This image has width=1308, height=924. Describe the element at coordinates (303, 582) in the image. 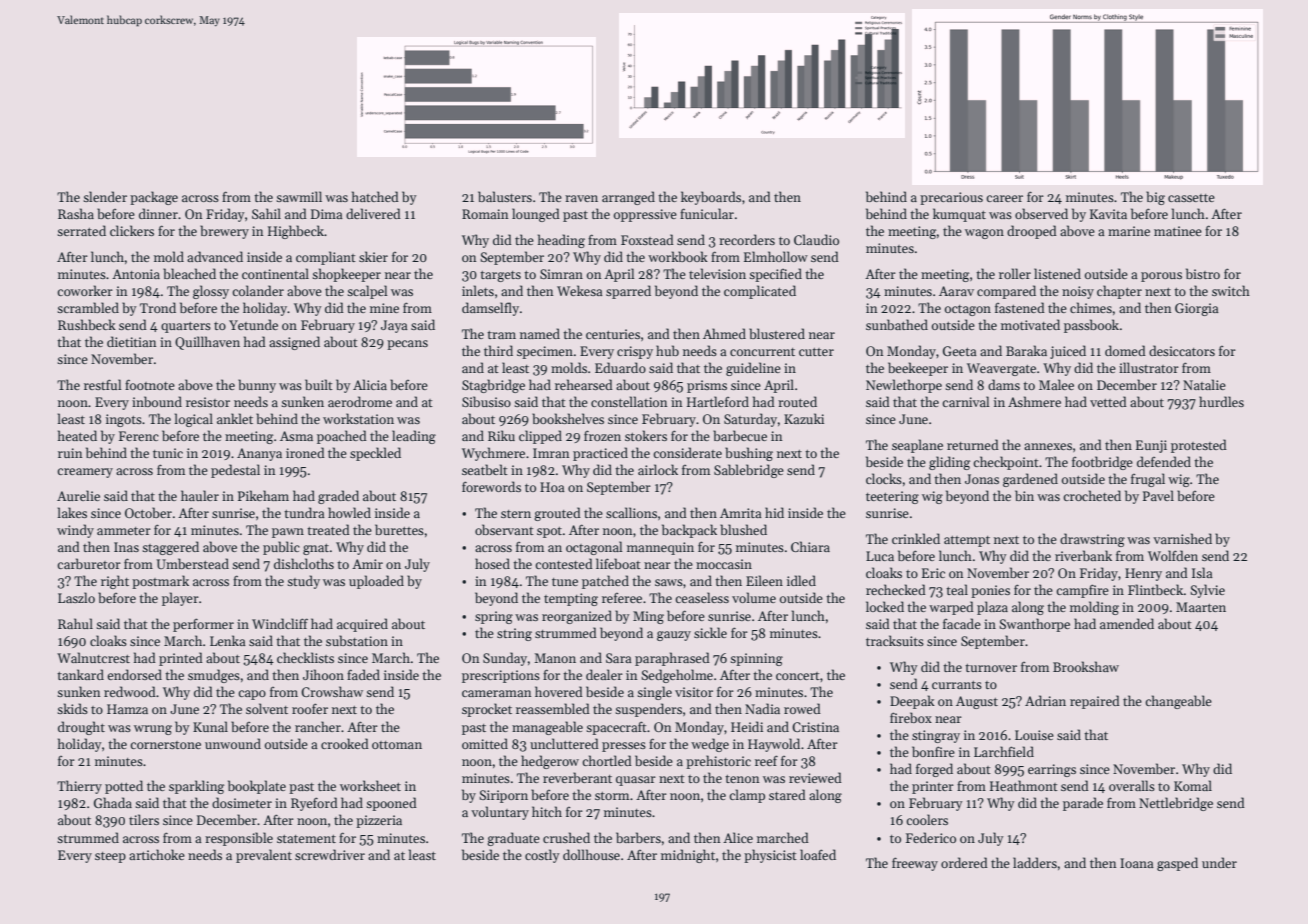

I see `study` at that location.
